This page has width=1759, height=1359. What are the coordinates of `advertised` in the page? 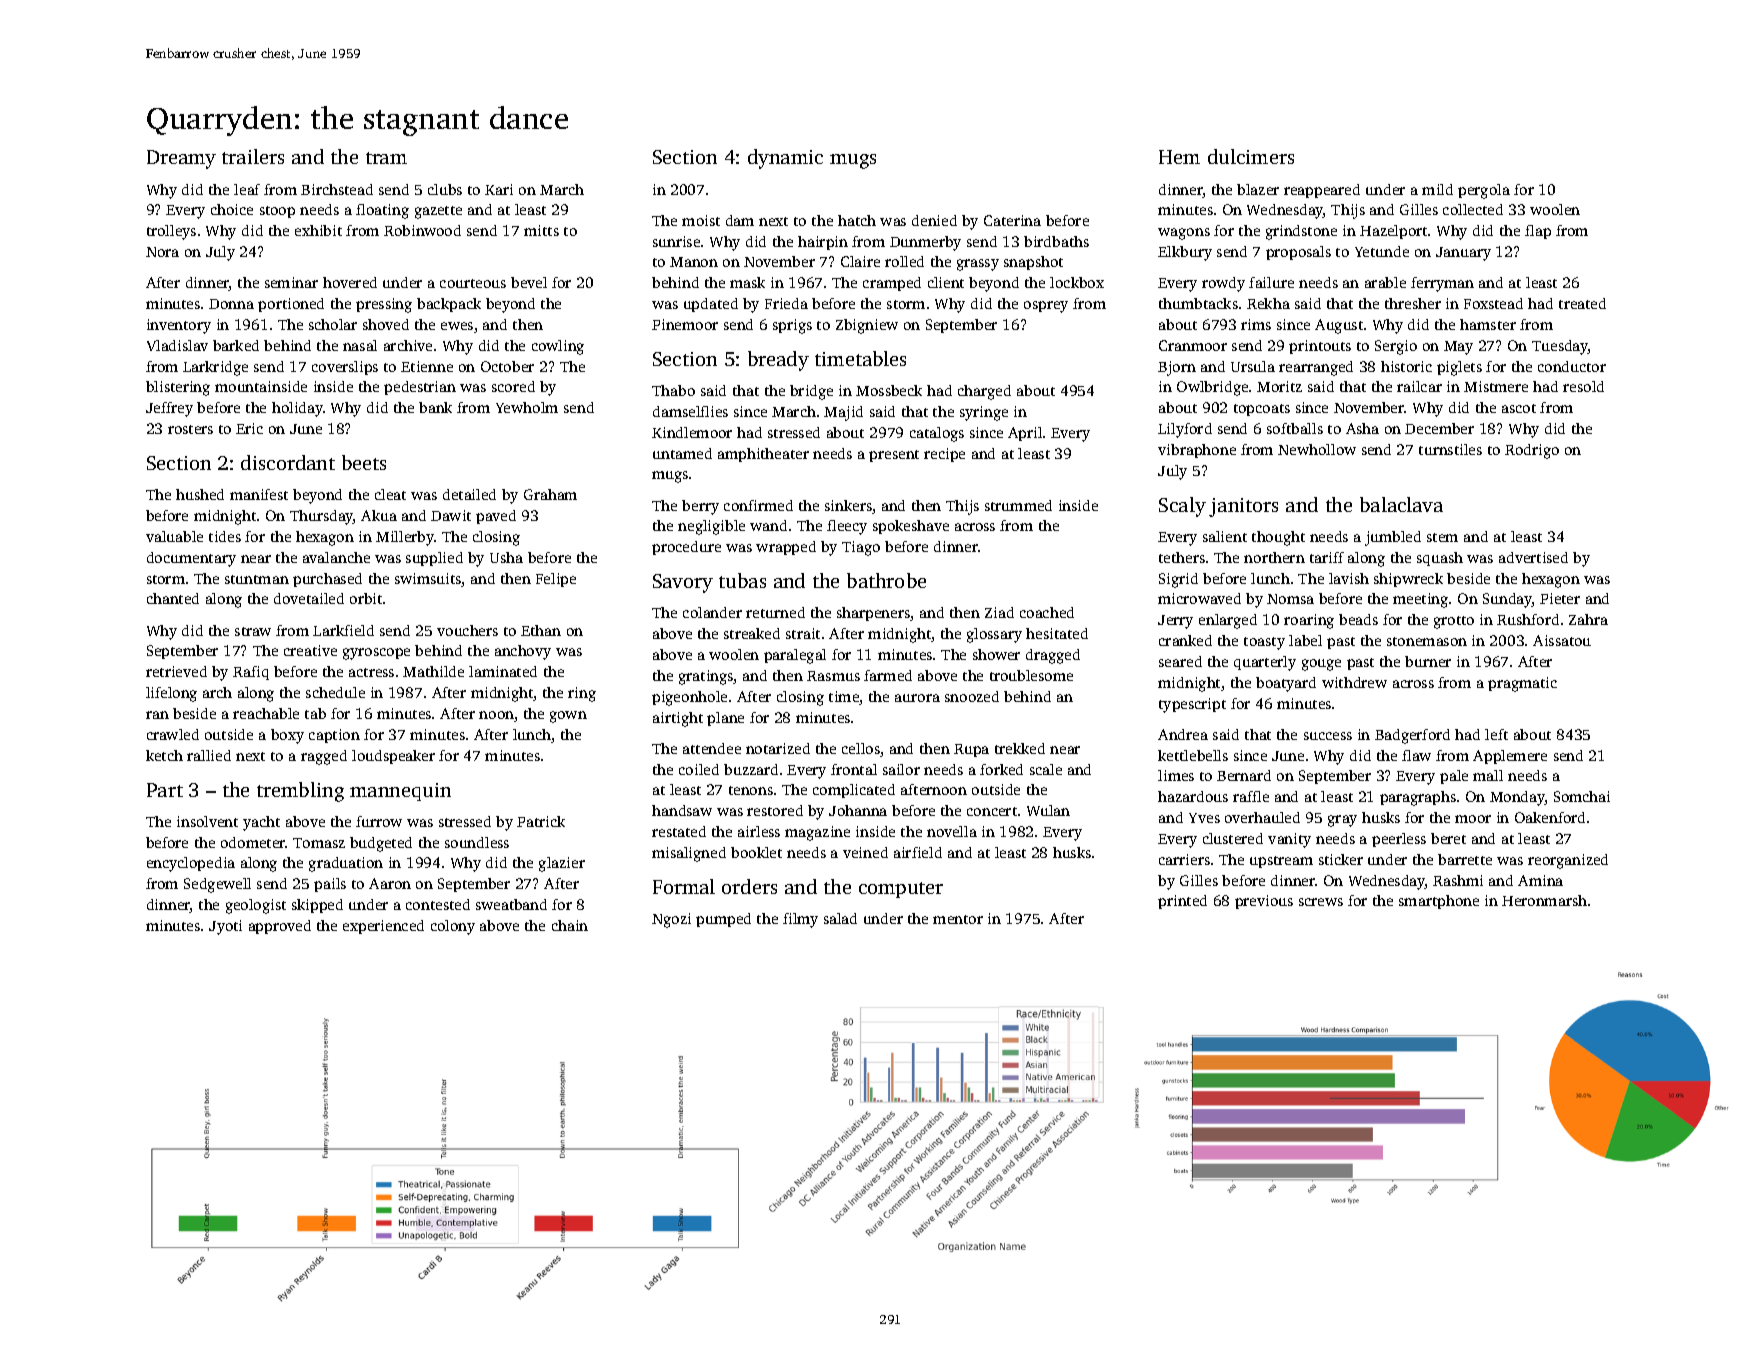 It's located at (1533, 557).
